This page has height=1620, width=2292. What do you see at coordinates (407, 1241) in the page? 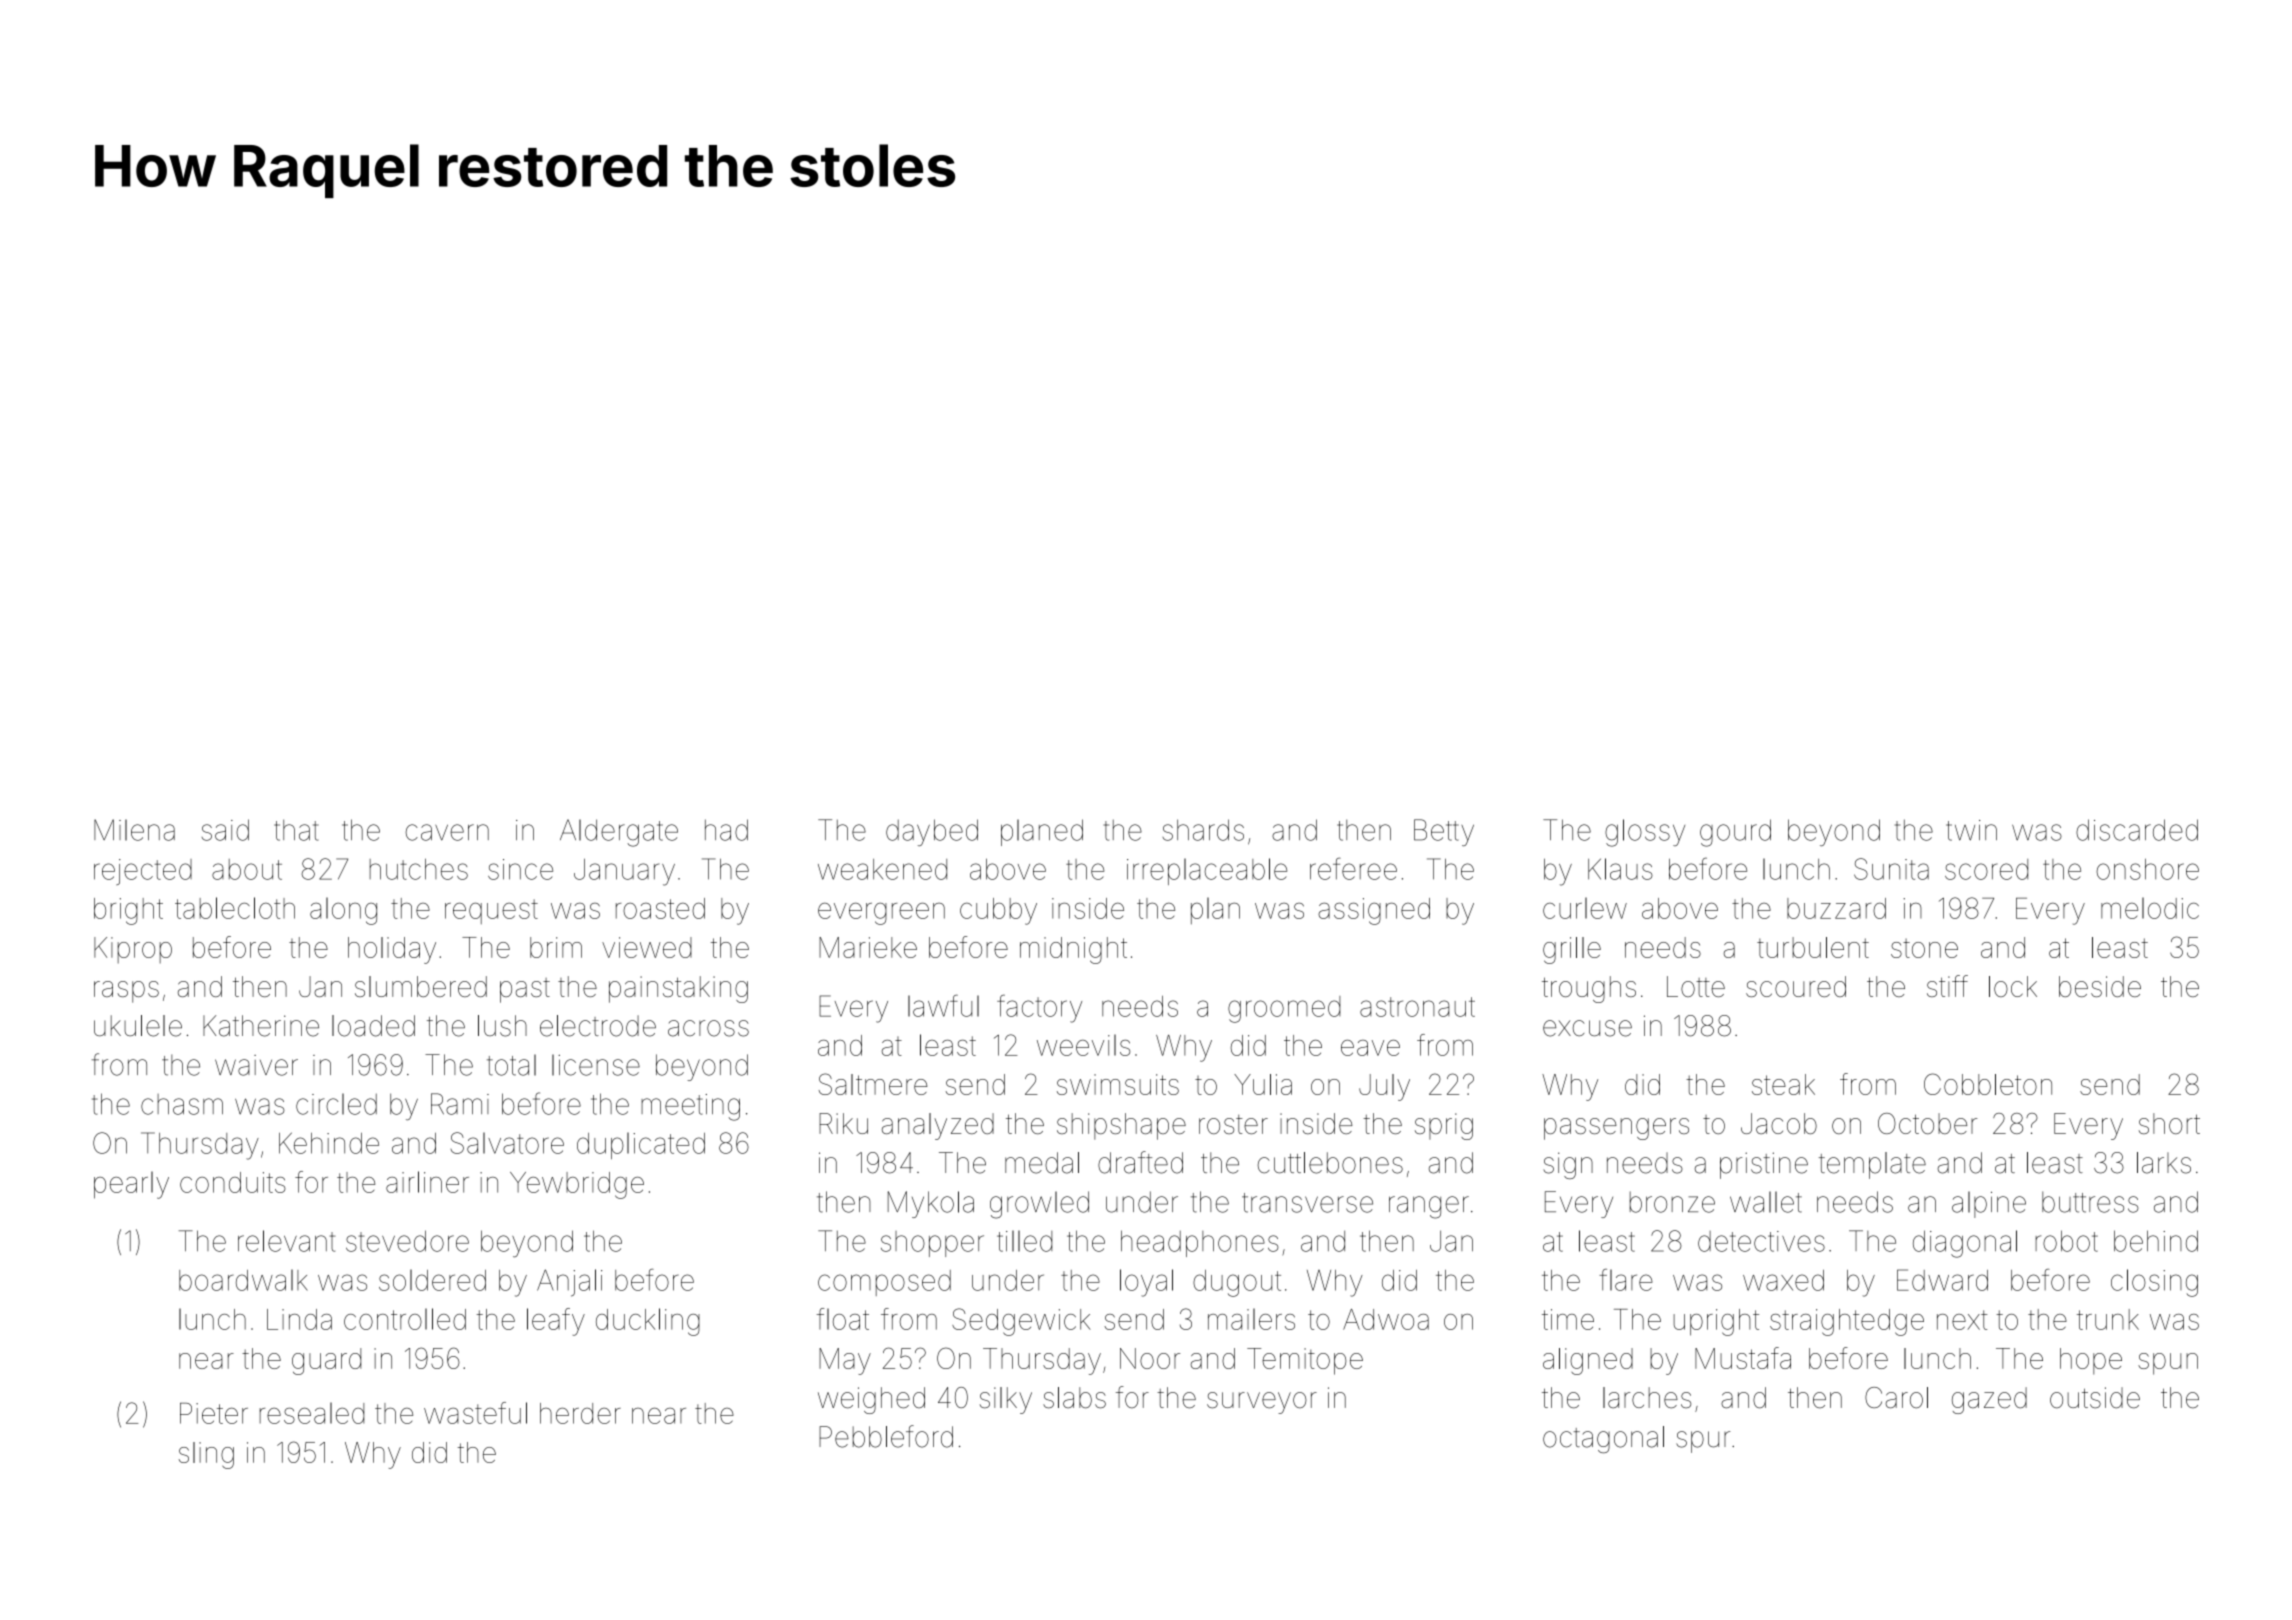
I see `stevedore` at bounding box center [407, 1241].
